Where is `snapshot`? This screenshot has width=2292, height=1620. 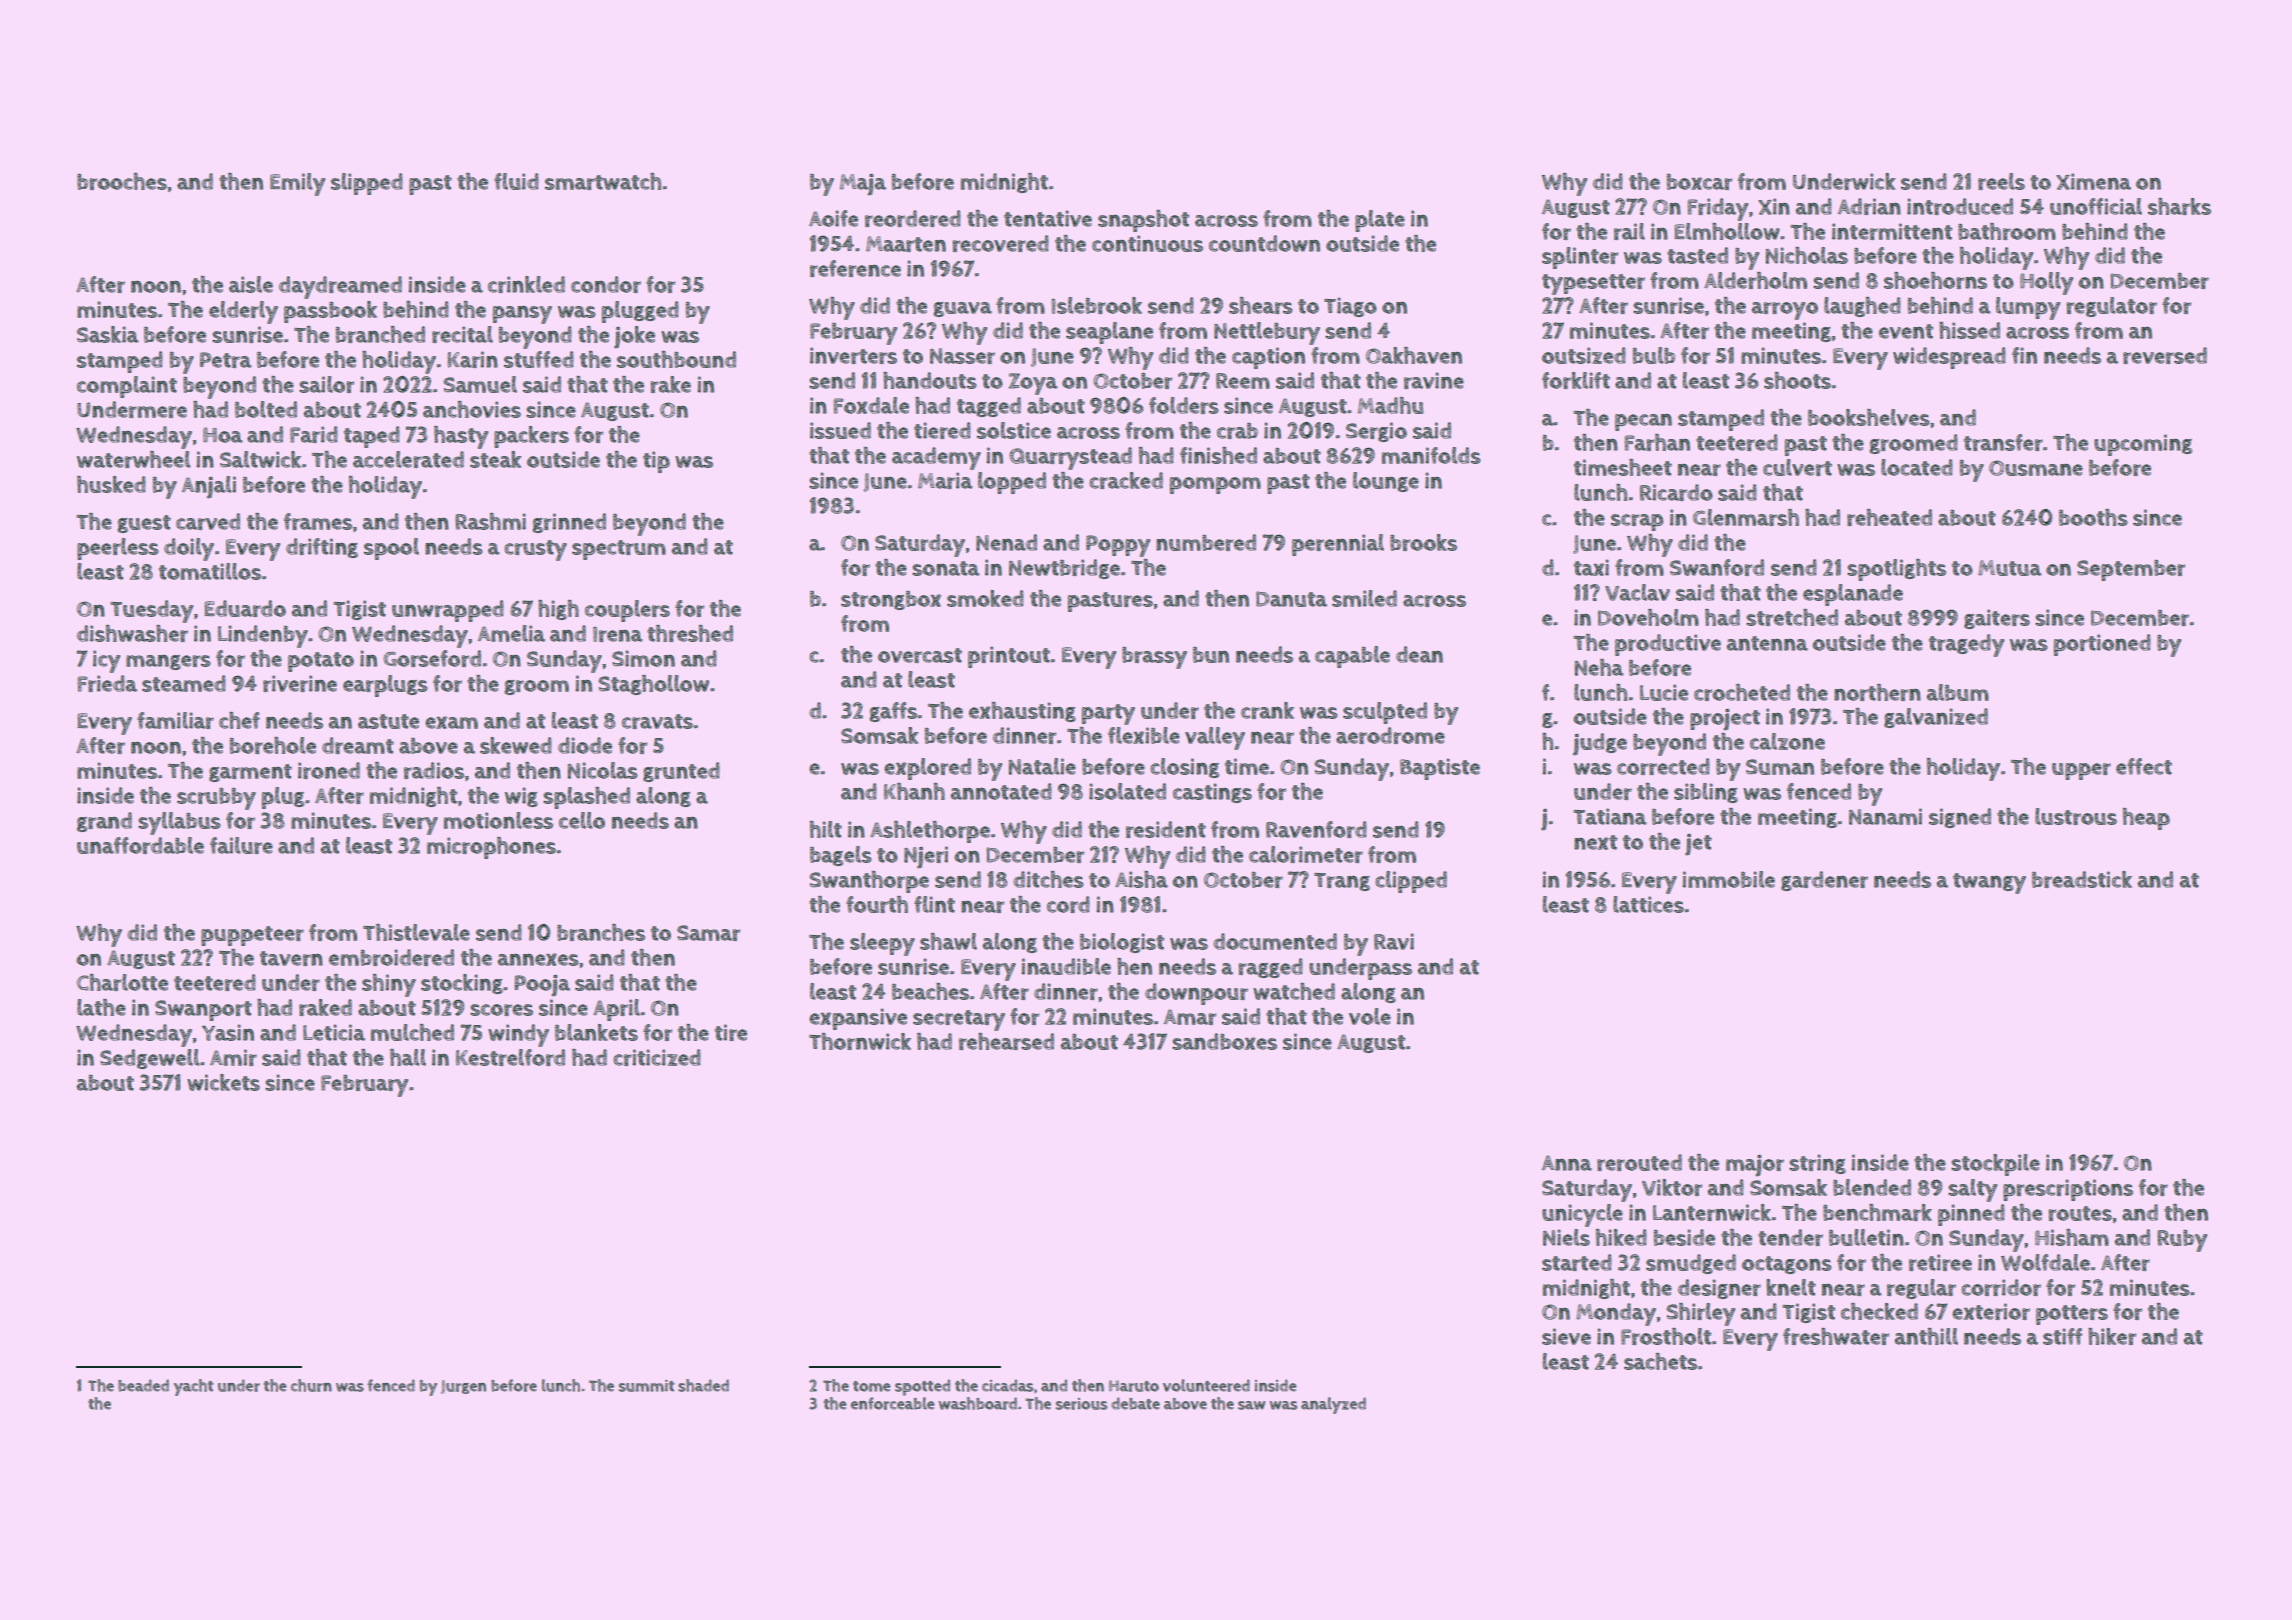
snapshot is located at coordinates (1143, 221).
